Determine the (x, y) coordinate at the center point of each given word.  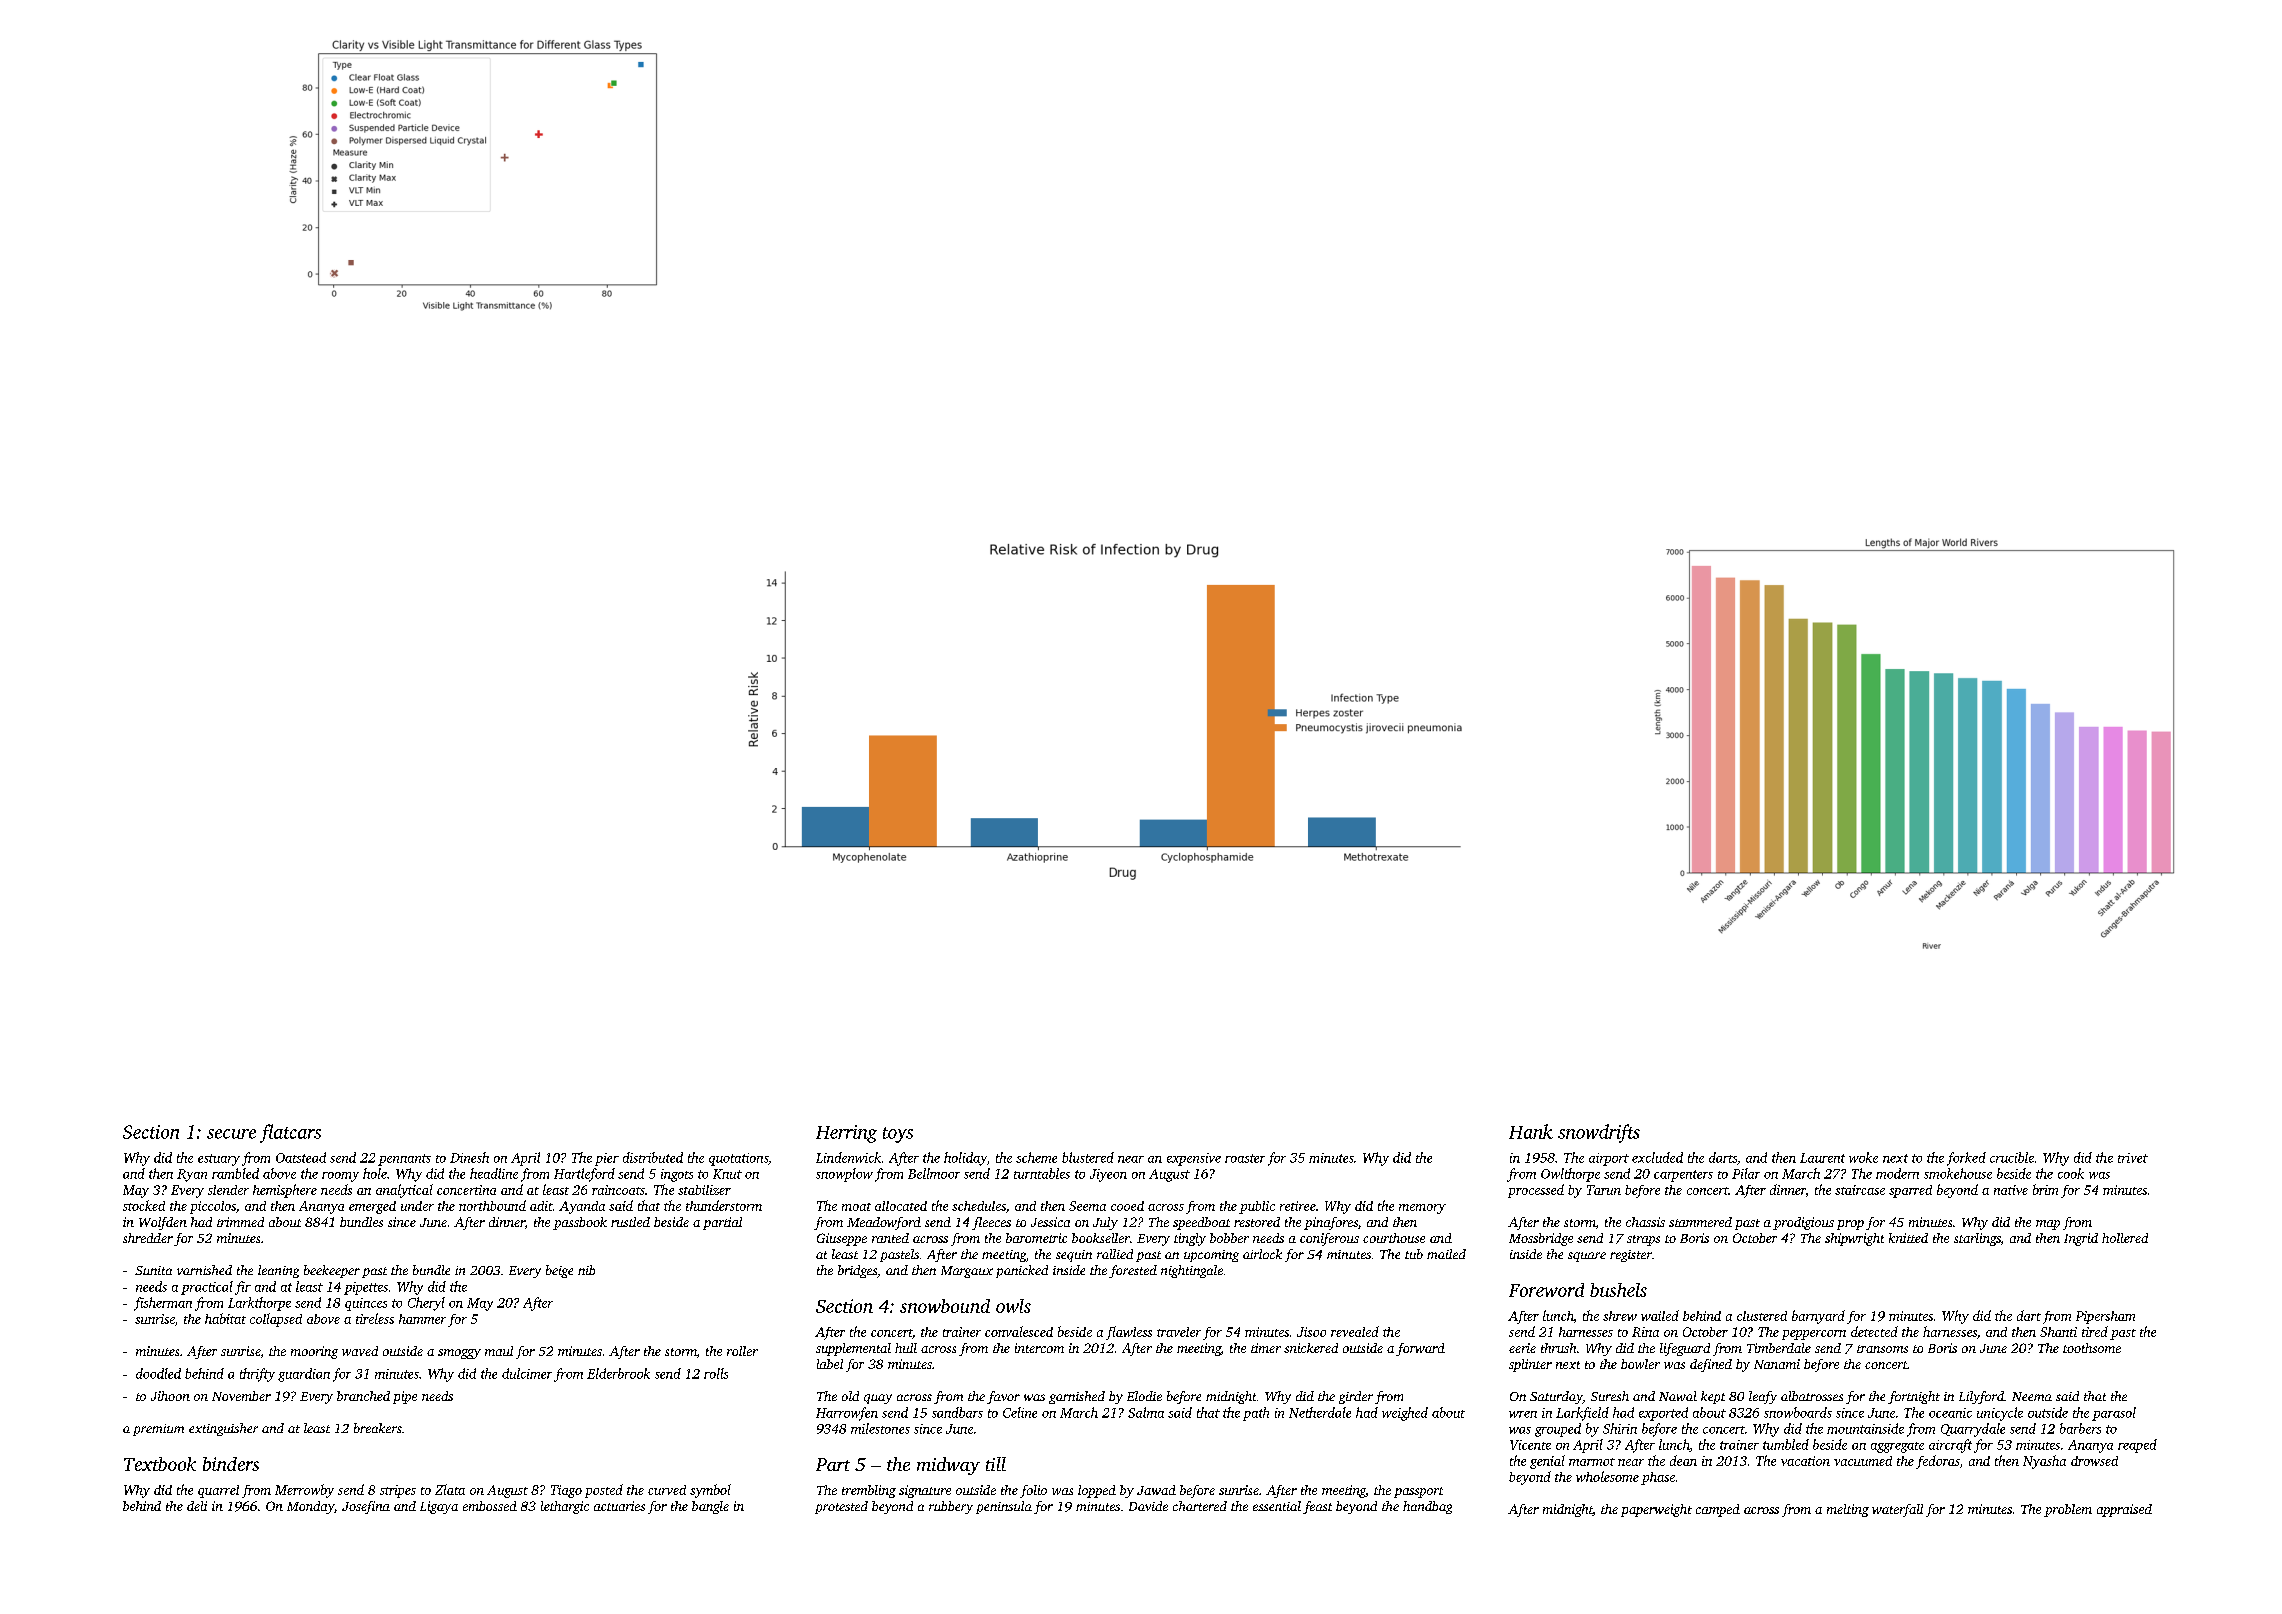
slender (228, 1190)
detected (1874, 1331)
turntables (1042, 1173)
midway (948, 1466)
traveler (1179, 1332)
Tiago (566, 1491)
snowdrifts (1599, 1133)
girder (1356, 1397)
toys (898, 1135)
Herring (846, 1134)
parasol (2114, 1414)
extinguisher (223, 1429)
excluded (1657, 1157)
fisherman (163, 1304)
